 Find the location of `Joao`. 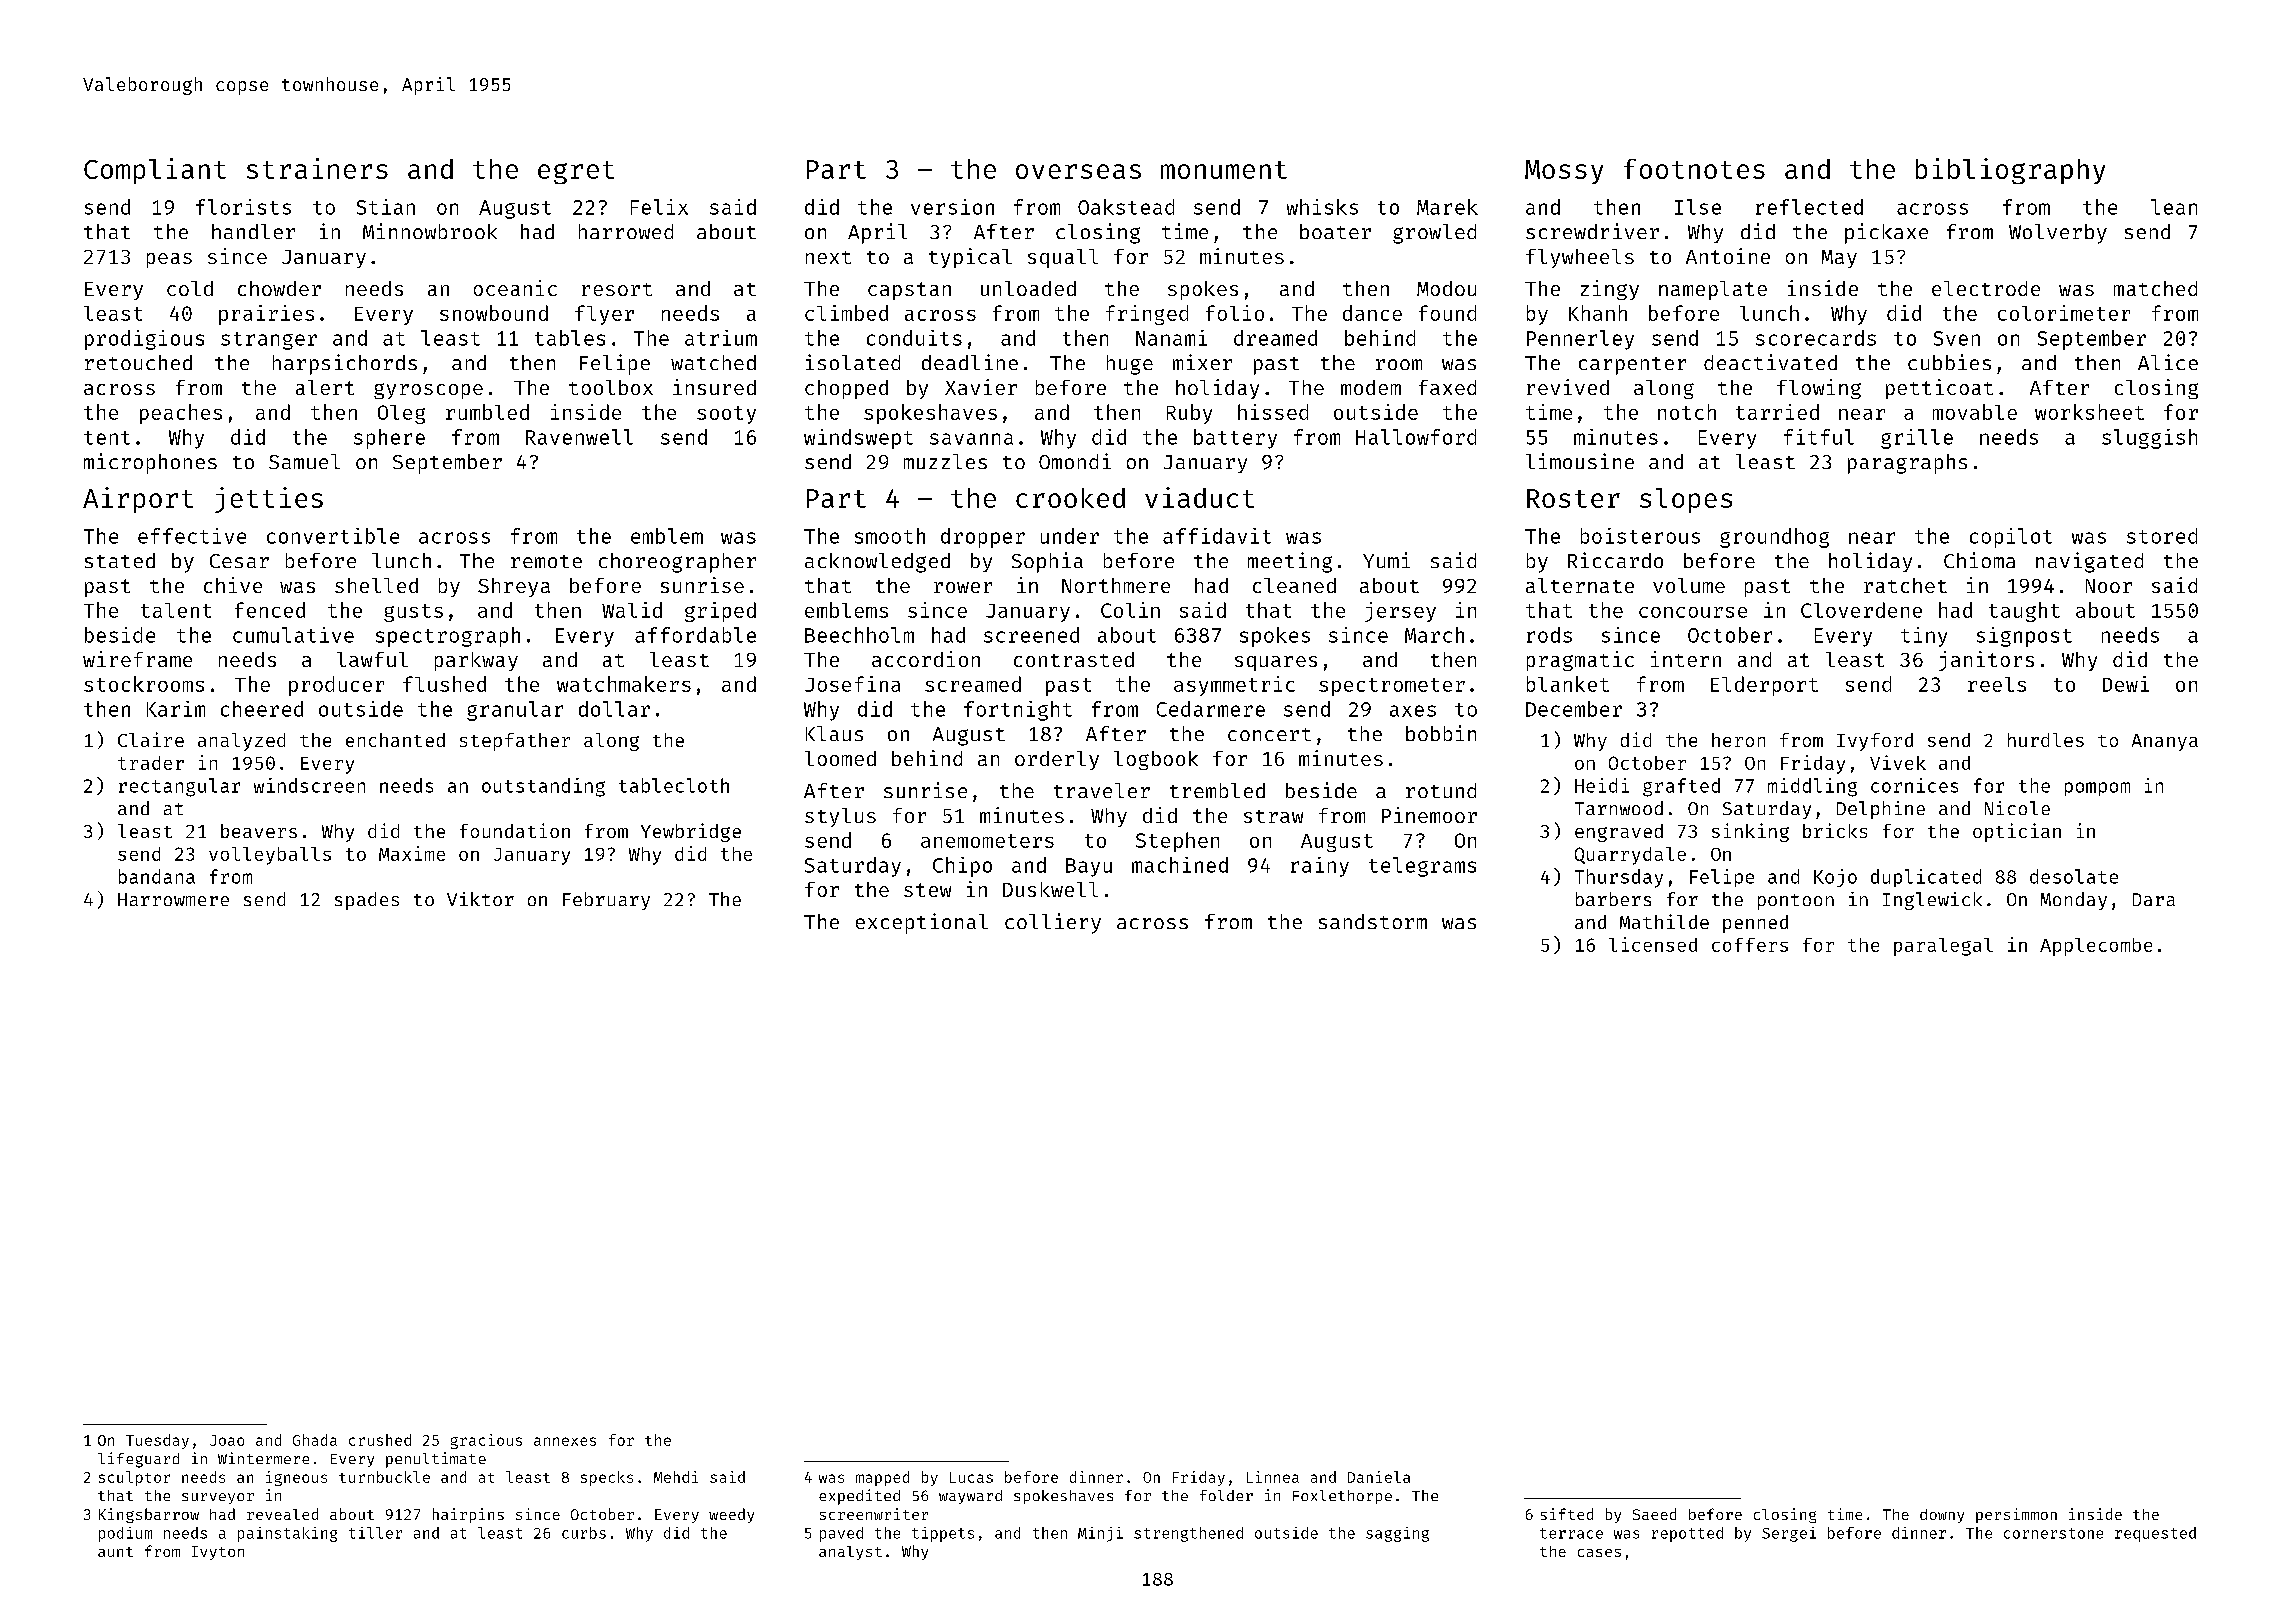

Joao is located at coordinates (227, 1440).
